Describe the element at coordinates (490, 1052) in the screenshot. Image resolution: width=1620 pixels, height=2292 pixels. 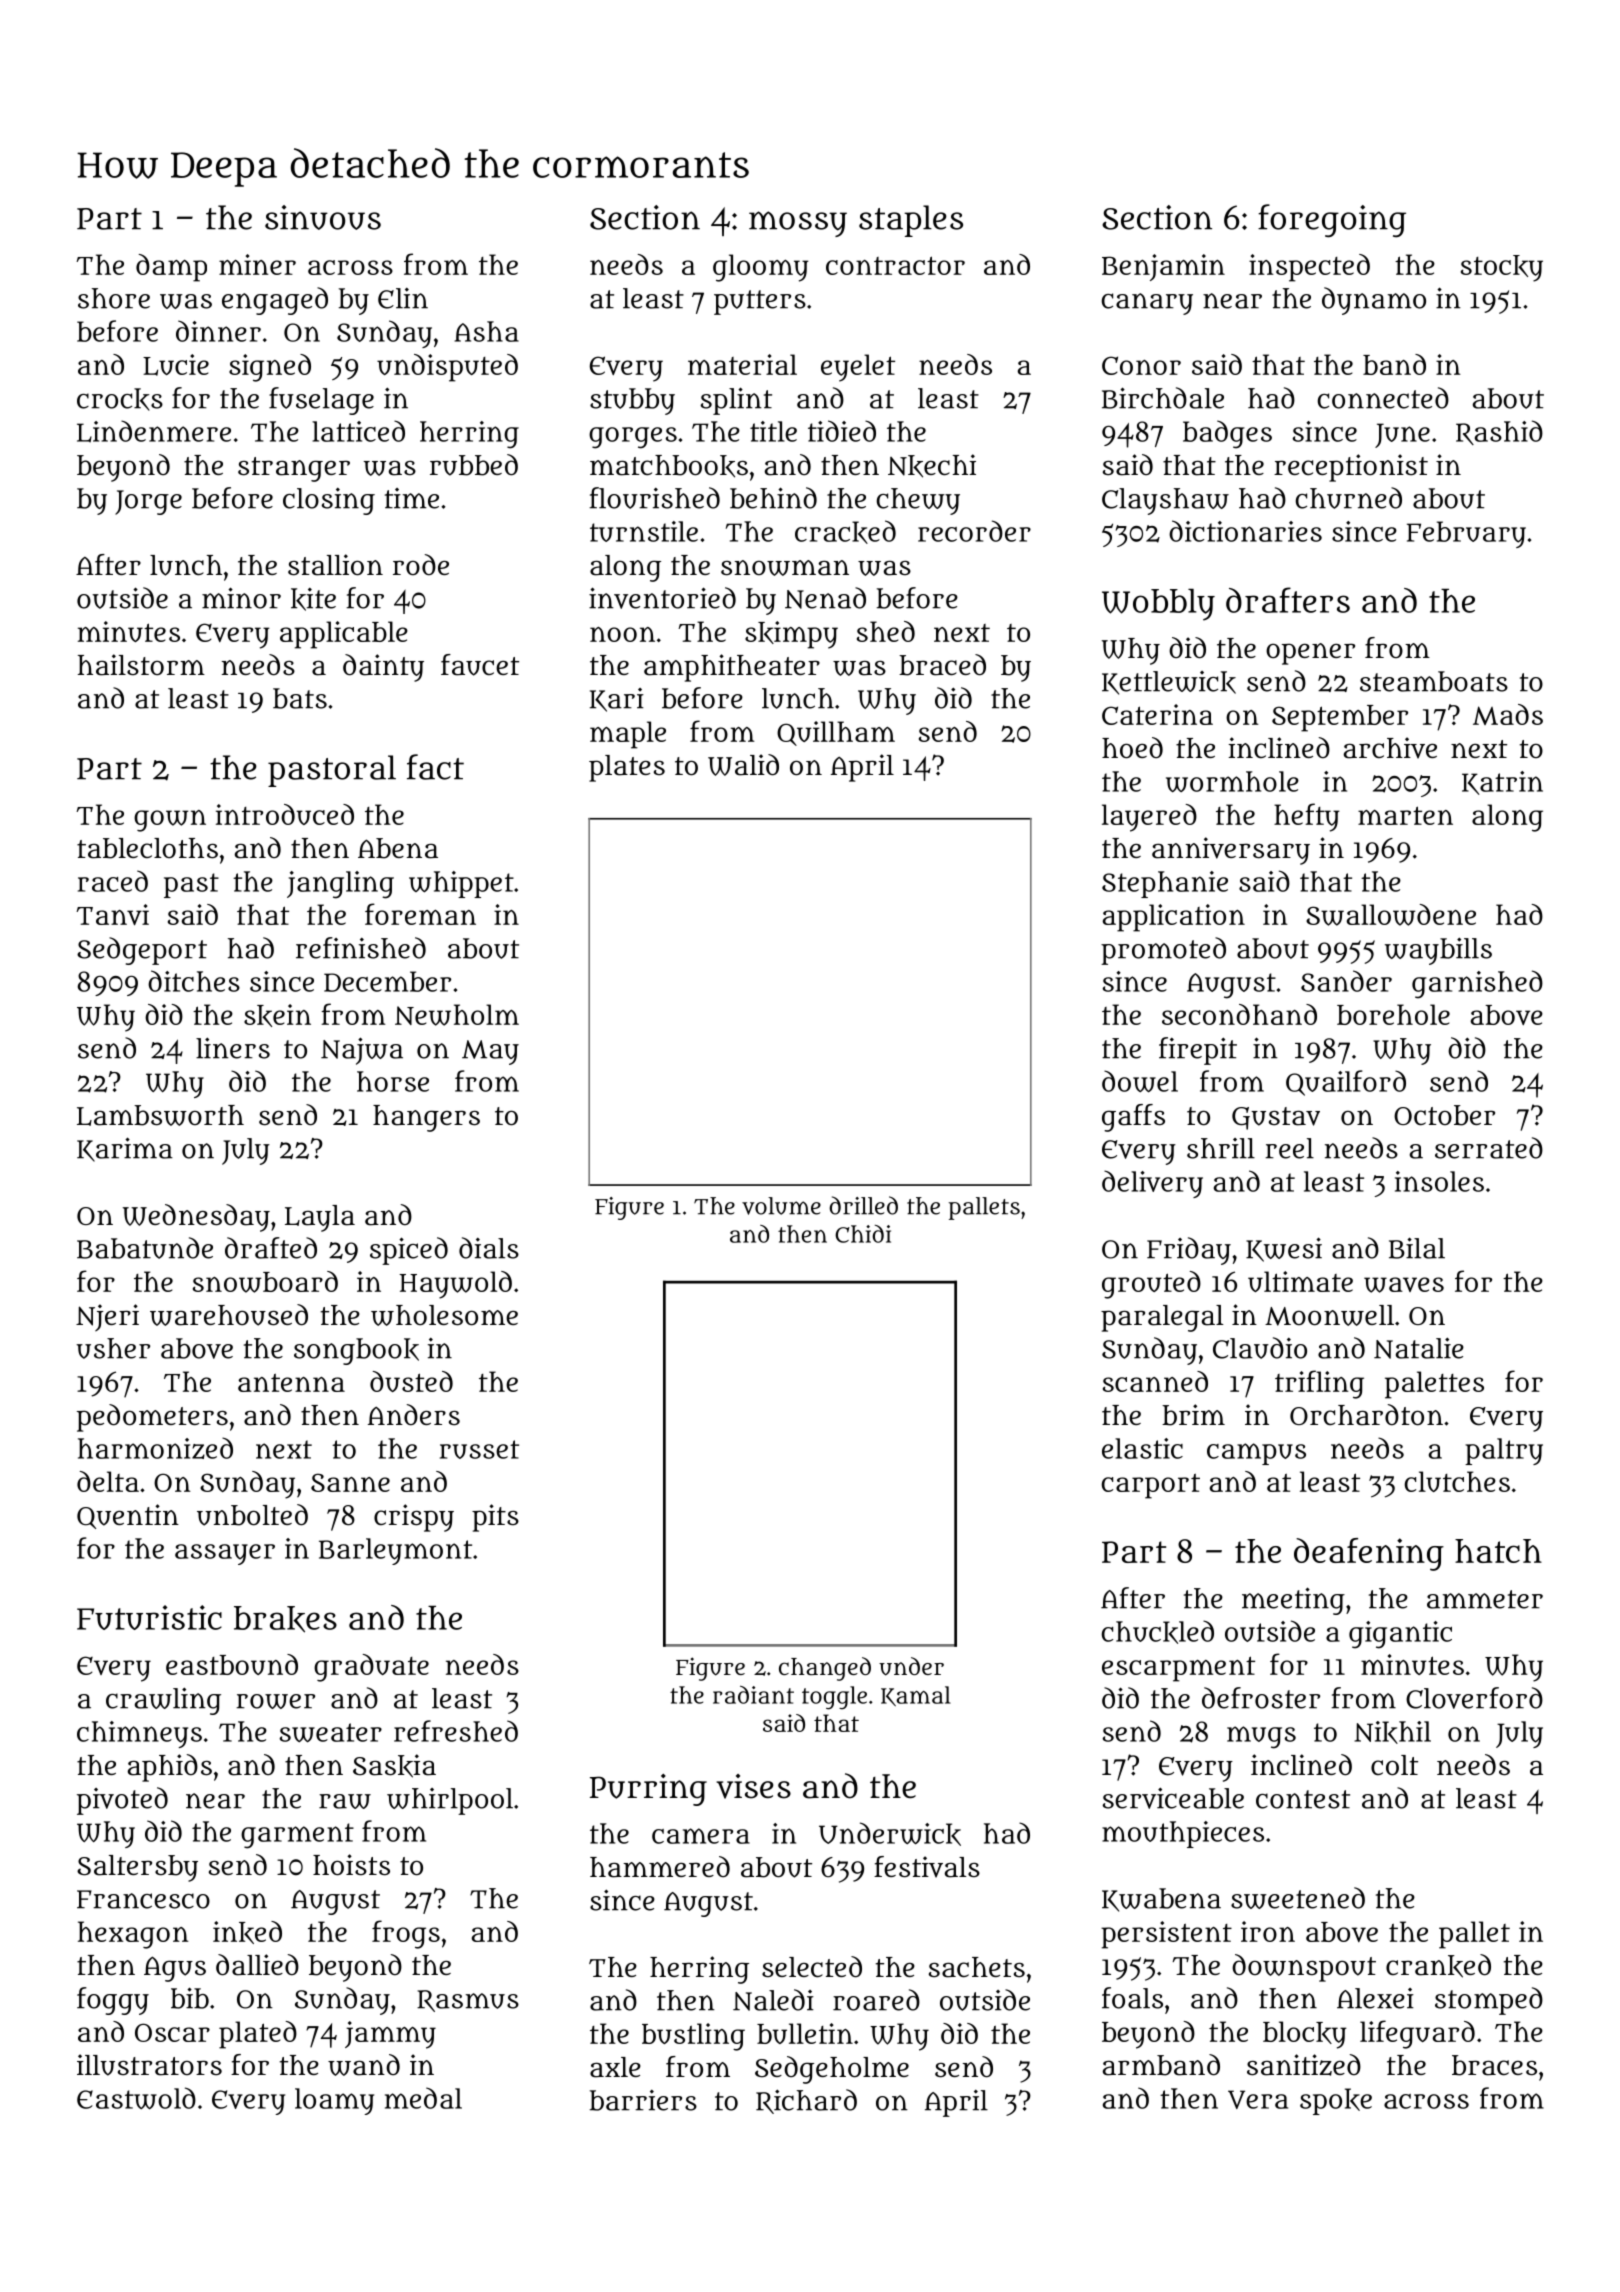
I see `May` at that location.
